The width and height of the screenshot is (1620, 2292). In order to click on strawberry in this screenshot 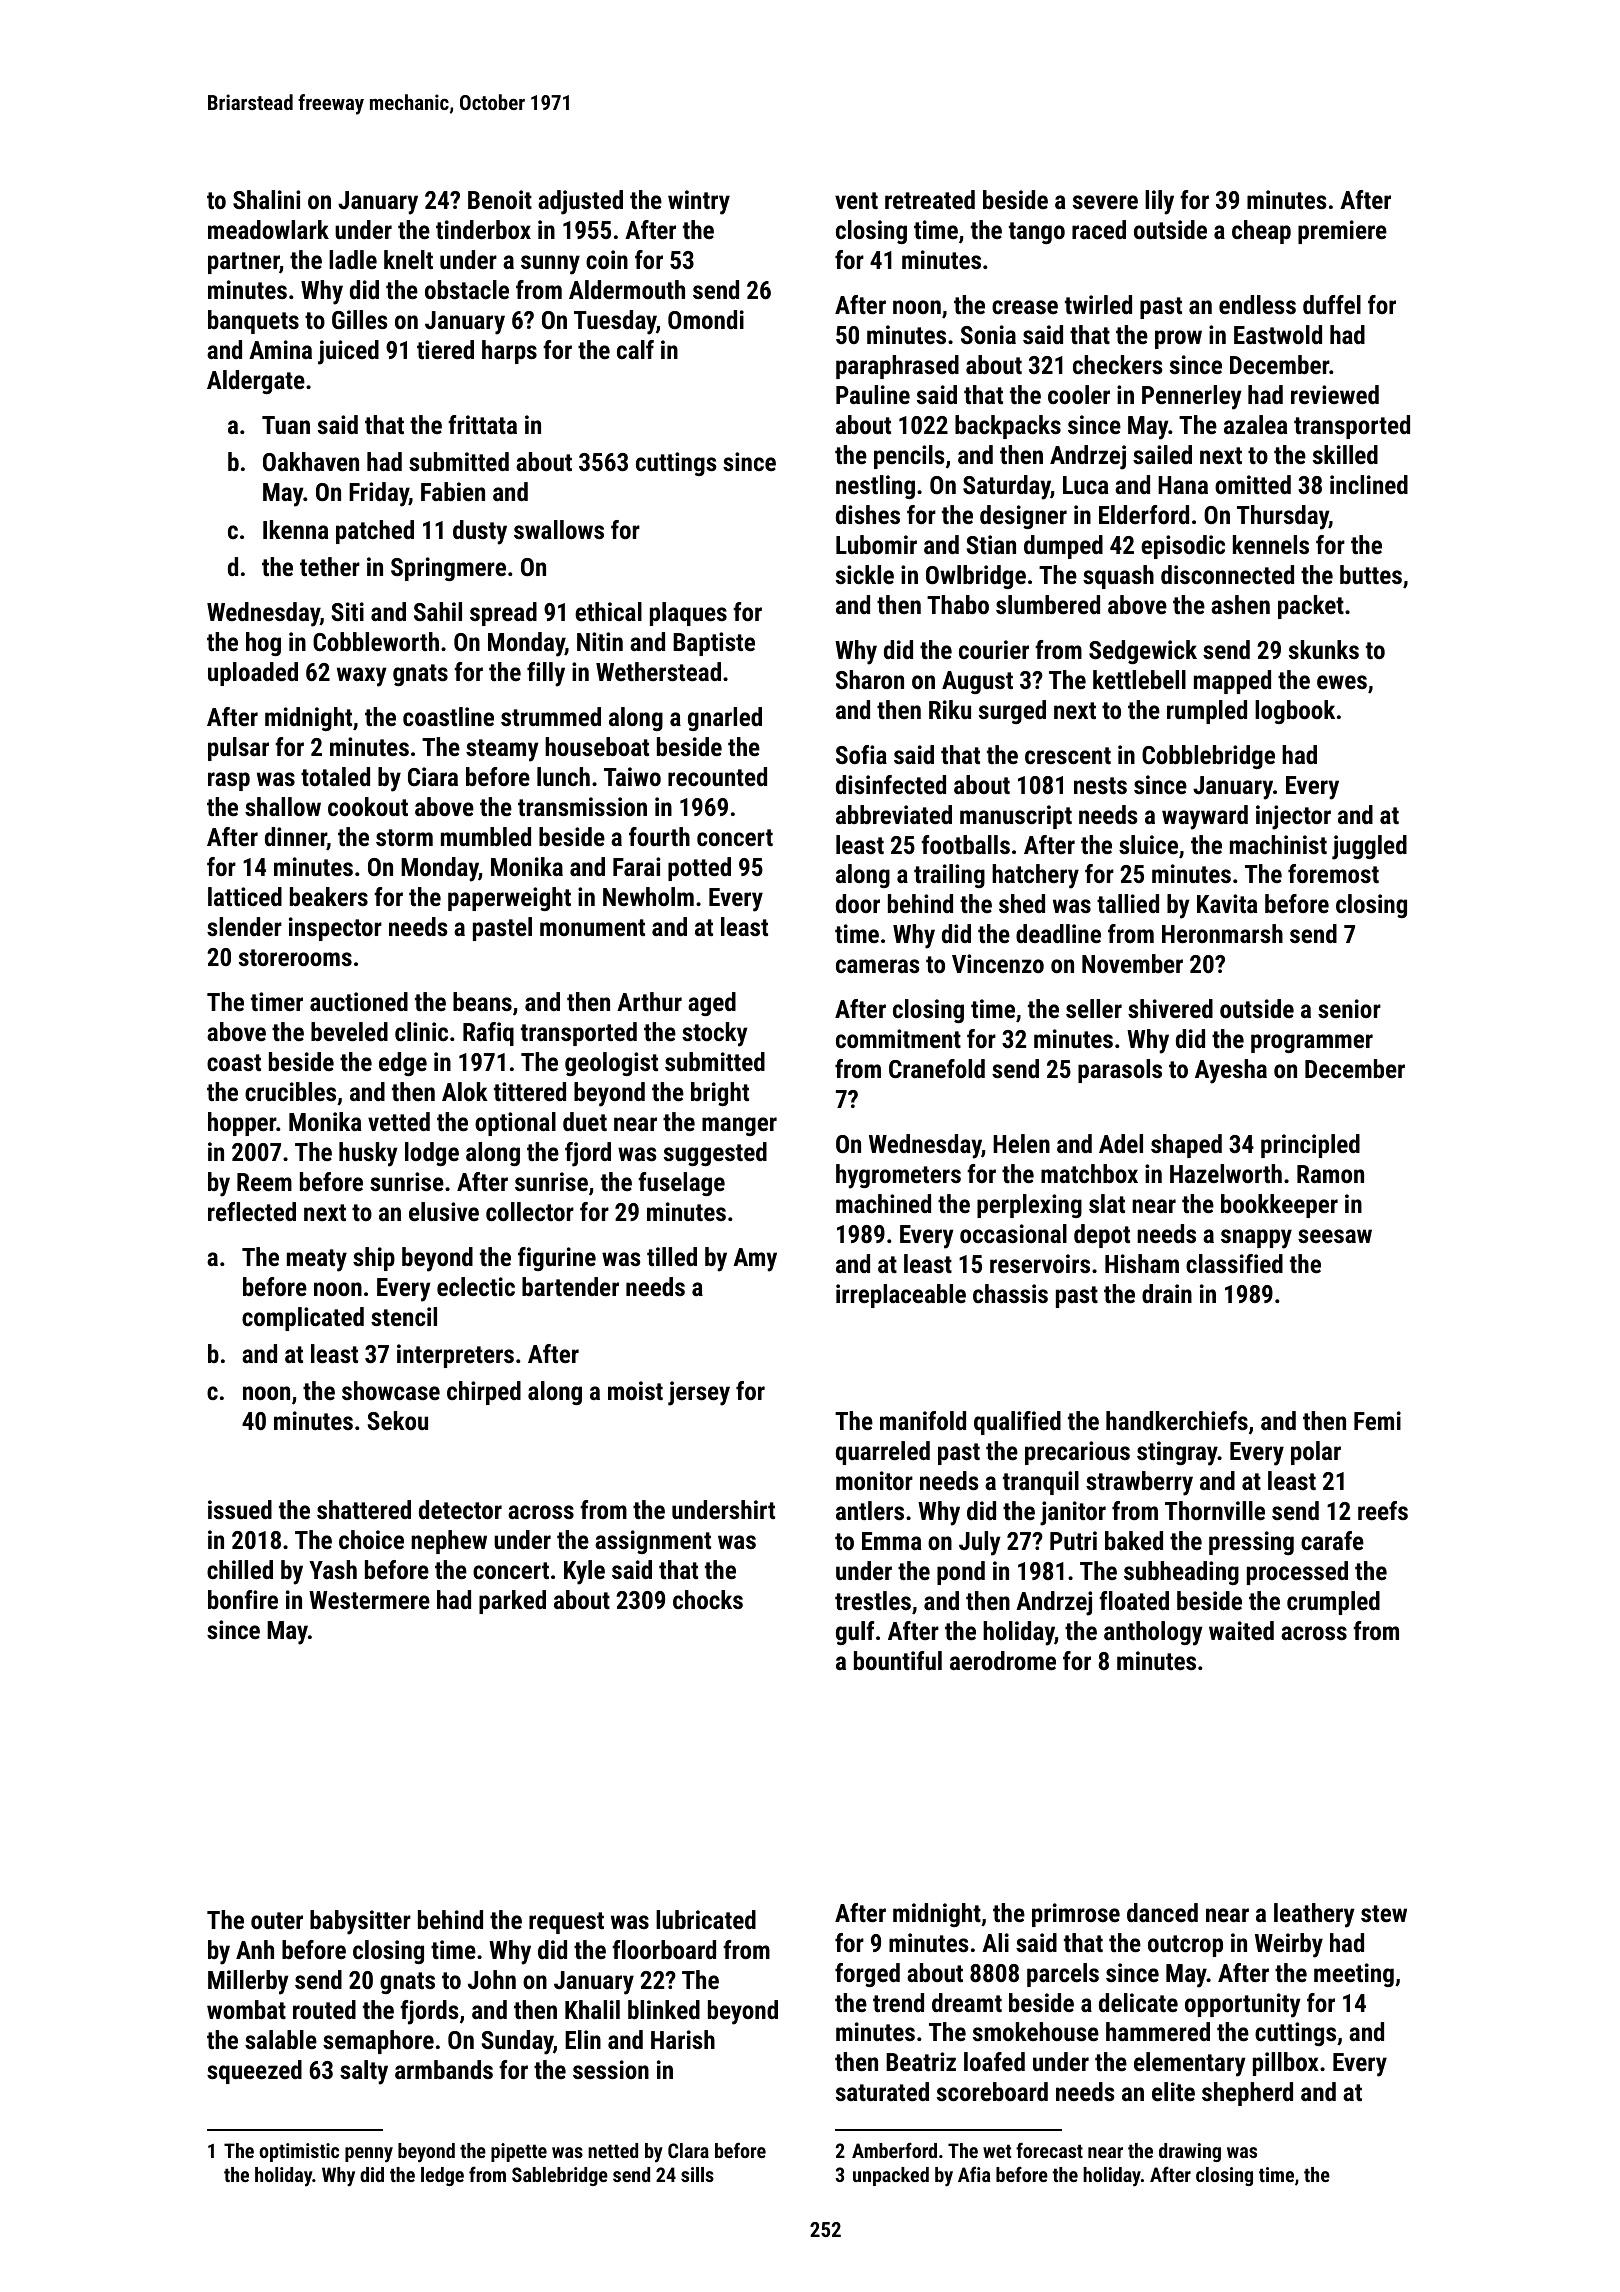, I will do `click(1139, 1483)`.
